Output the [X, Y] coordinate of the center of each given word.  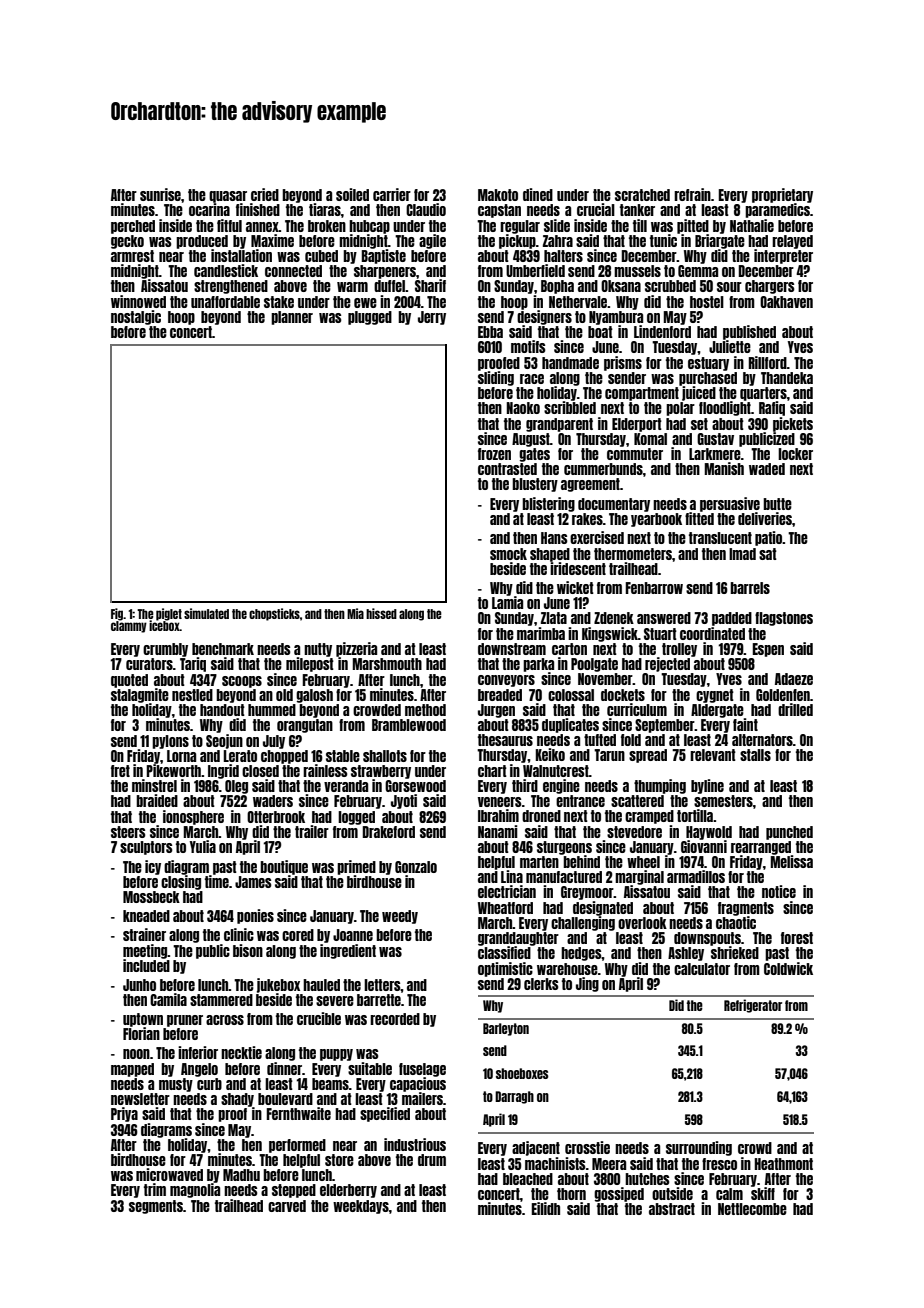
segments [156, 1207]
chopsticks [274, 614]
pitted [693, 226]
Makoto [498, 195]
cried [265, 194]
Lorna [181, 756]
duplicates [570, 725]
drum [432, 1160]
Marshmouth [387, 664]
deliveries [765, 518]
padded [732, 619]
